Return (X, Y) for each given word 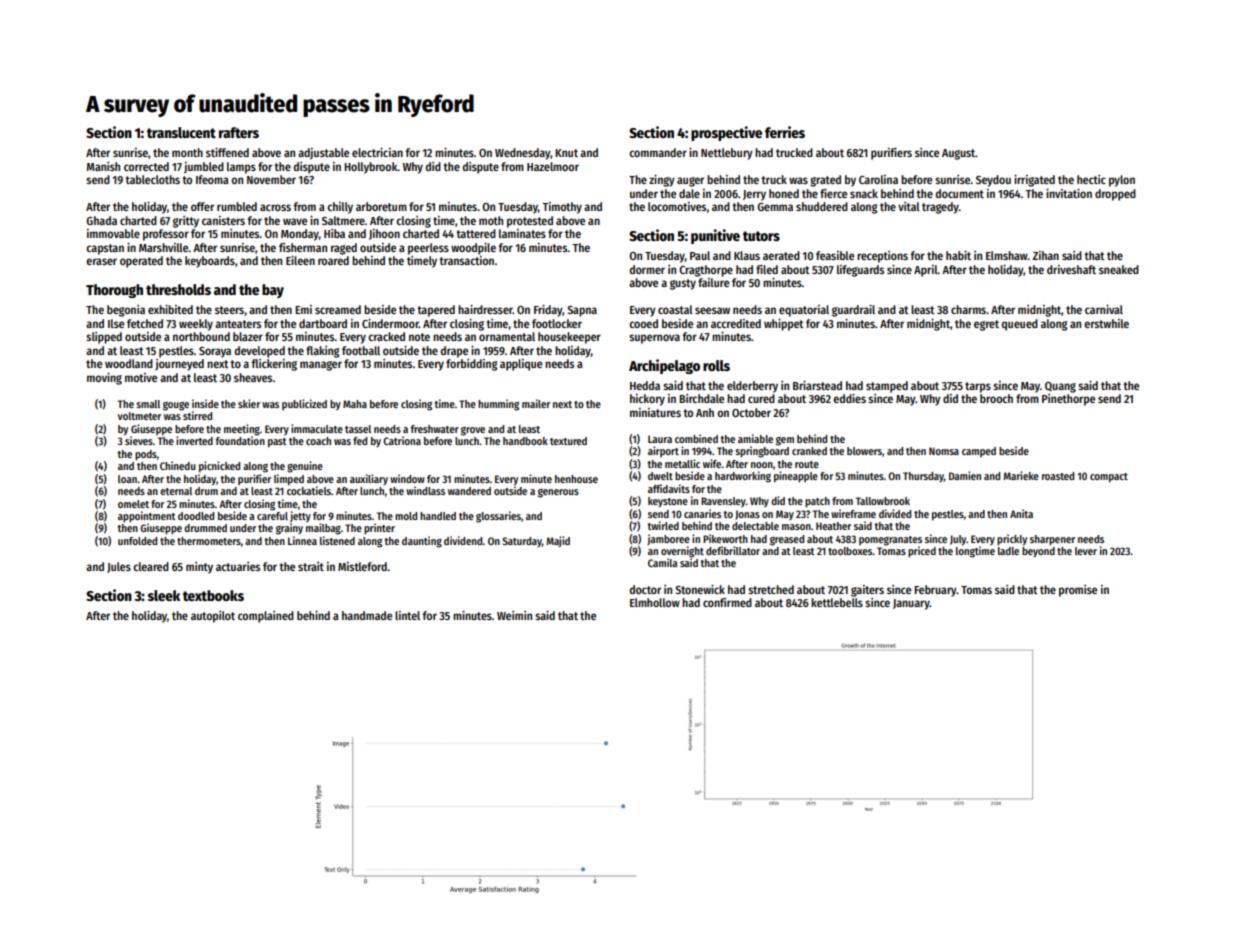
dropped (1115, 195)
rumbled (237, 206)
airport (663, 451)
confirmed (727, 602)
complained (266, 617)
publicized (304, 404)
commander (658, 152)
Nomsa (944, 451)
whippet (784, 325)
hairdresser (485, 309)
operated (141, 262)
